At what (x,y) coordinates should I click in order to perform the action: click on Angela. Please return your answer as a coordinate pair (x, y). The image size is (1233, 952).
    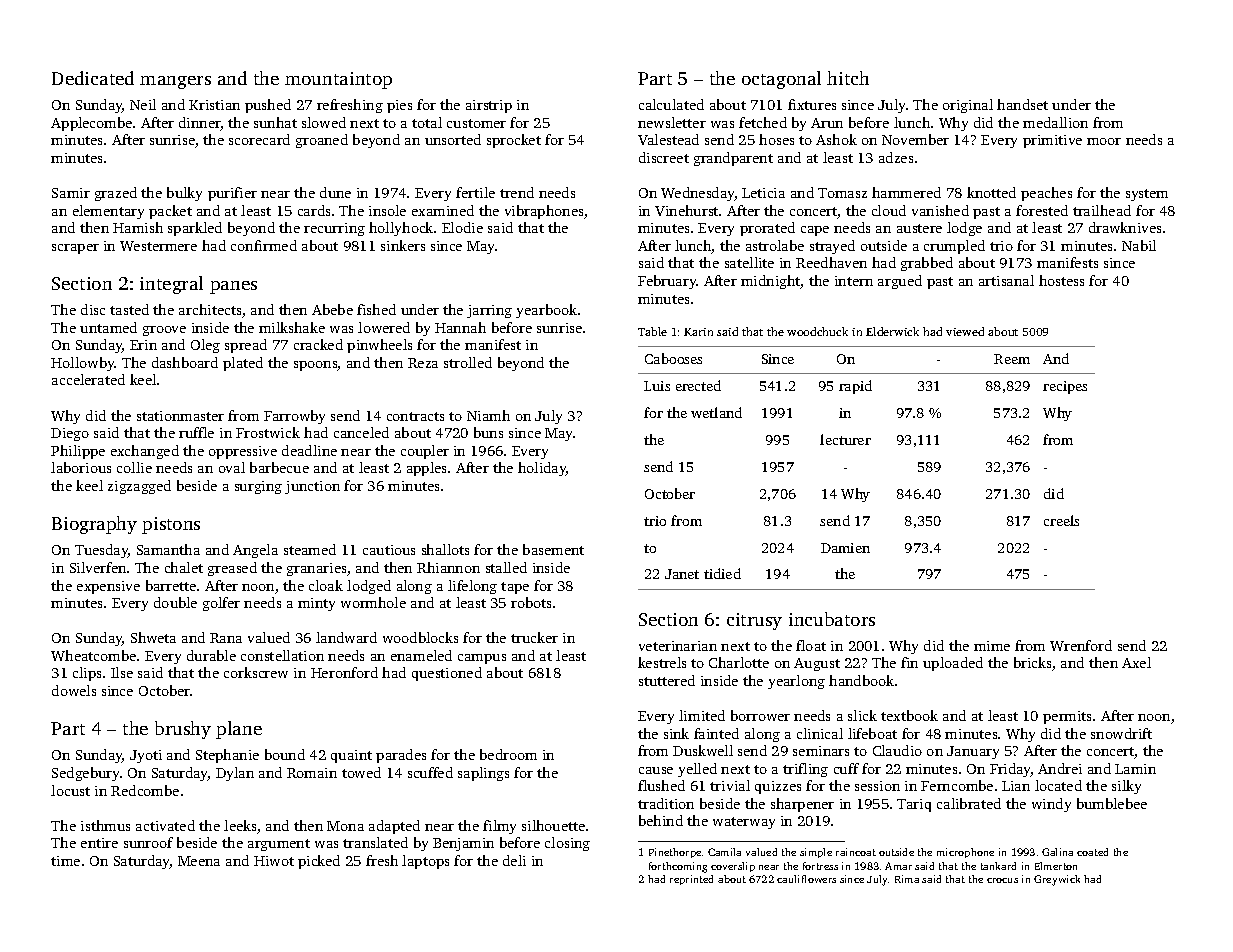
    Looking at the image, I should click on (255, 551).
